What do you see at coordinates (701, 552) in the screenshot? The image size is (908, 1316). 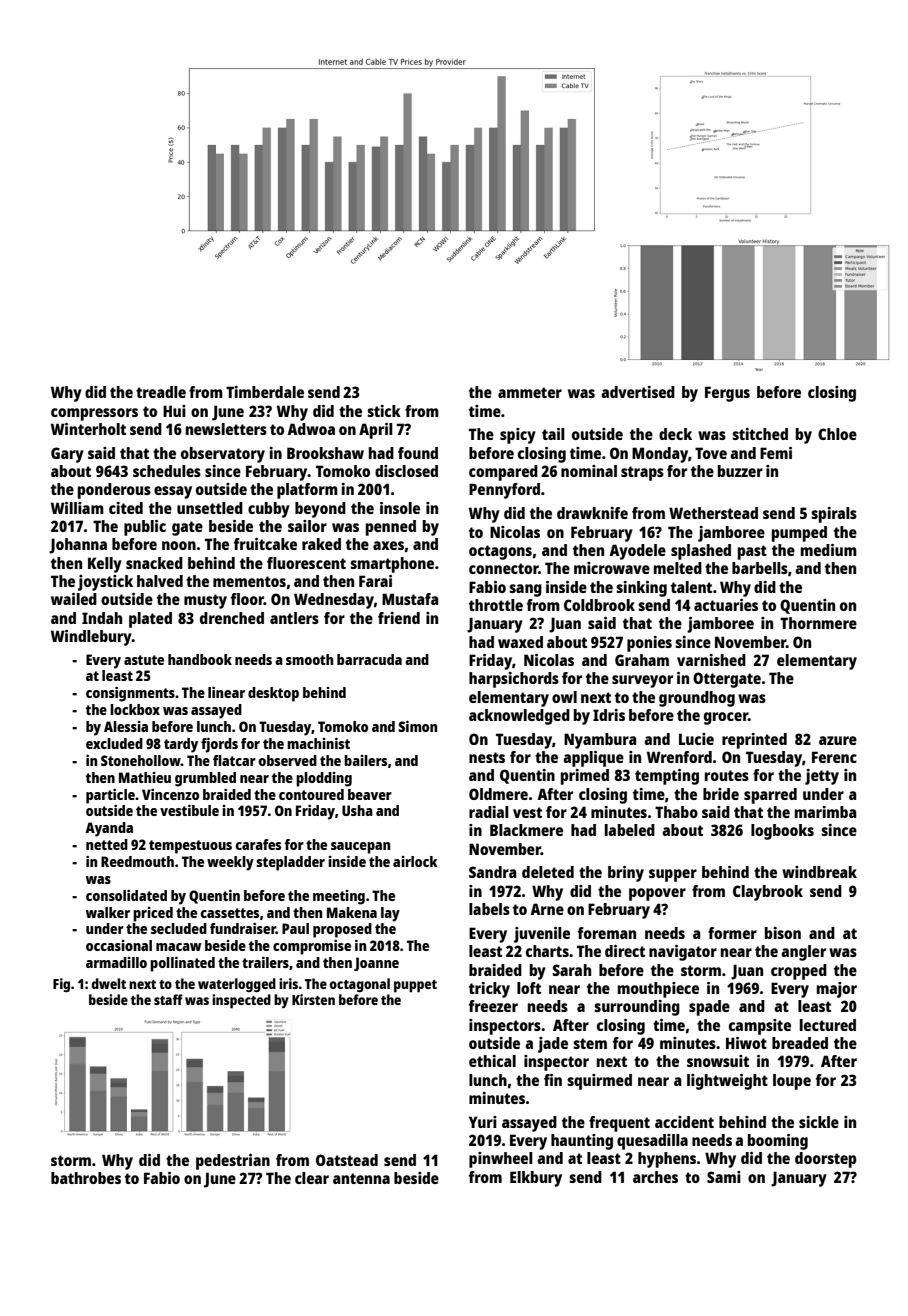 I see `splashed` at bounding box center [701, 552].
